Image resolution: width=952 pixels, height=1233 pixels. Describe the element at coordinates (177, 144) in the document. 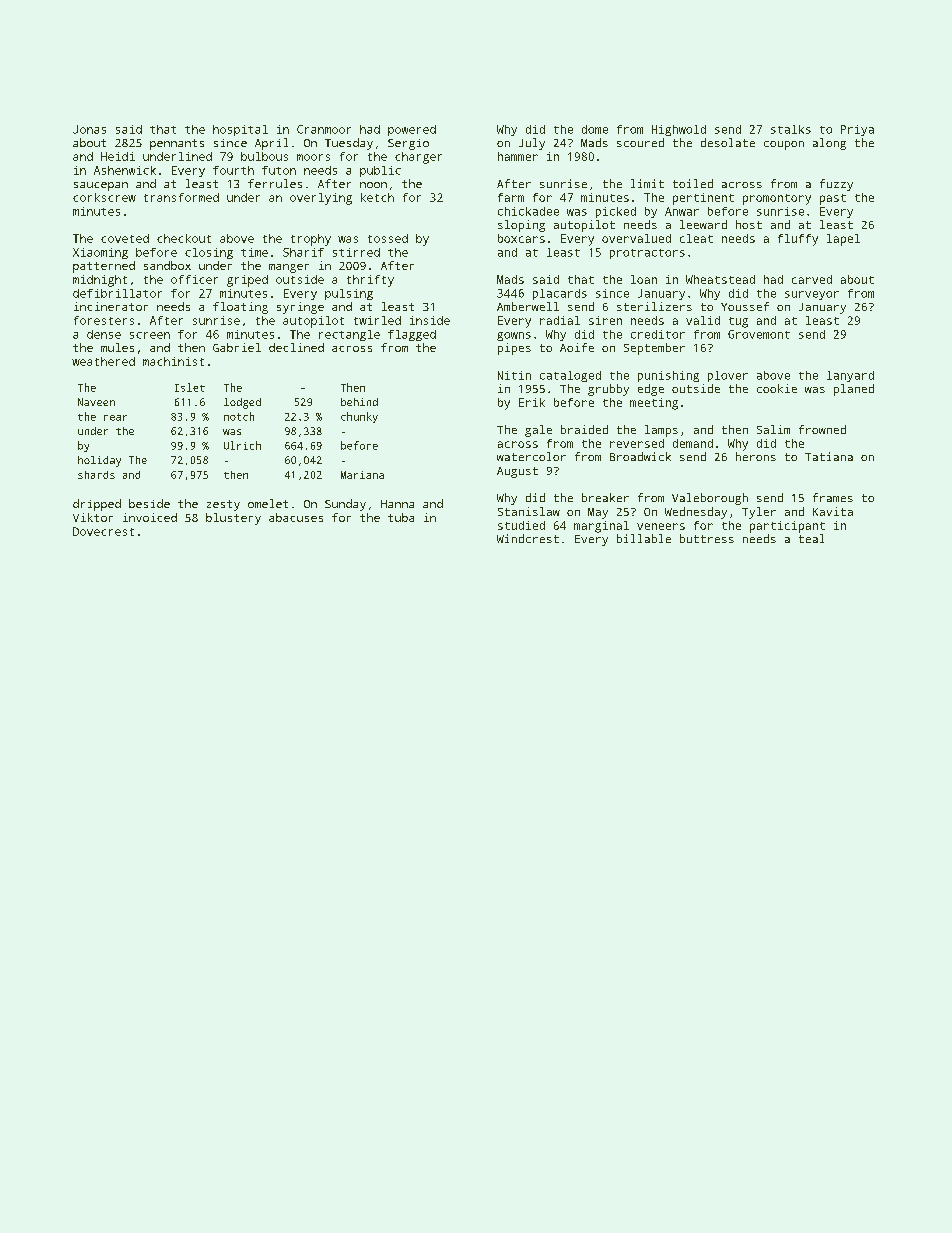

I see `pennants` at that location.
